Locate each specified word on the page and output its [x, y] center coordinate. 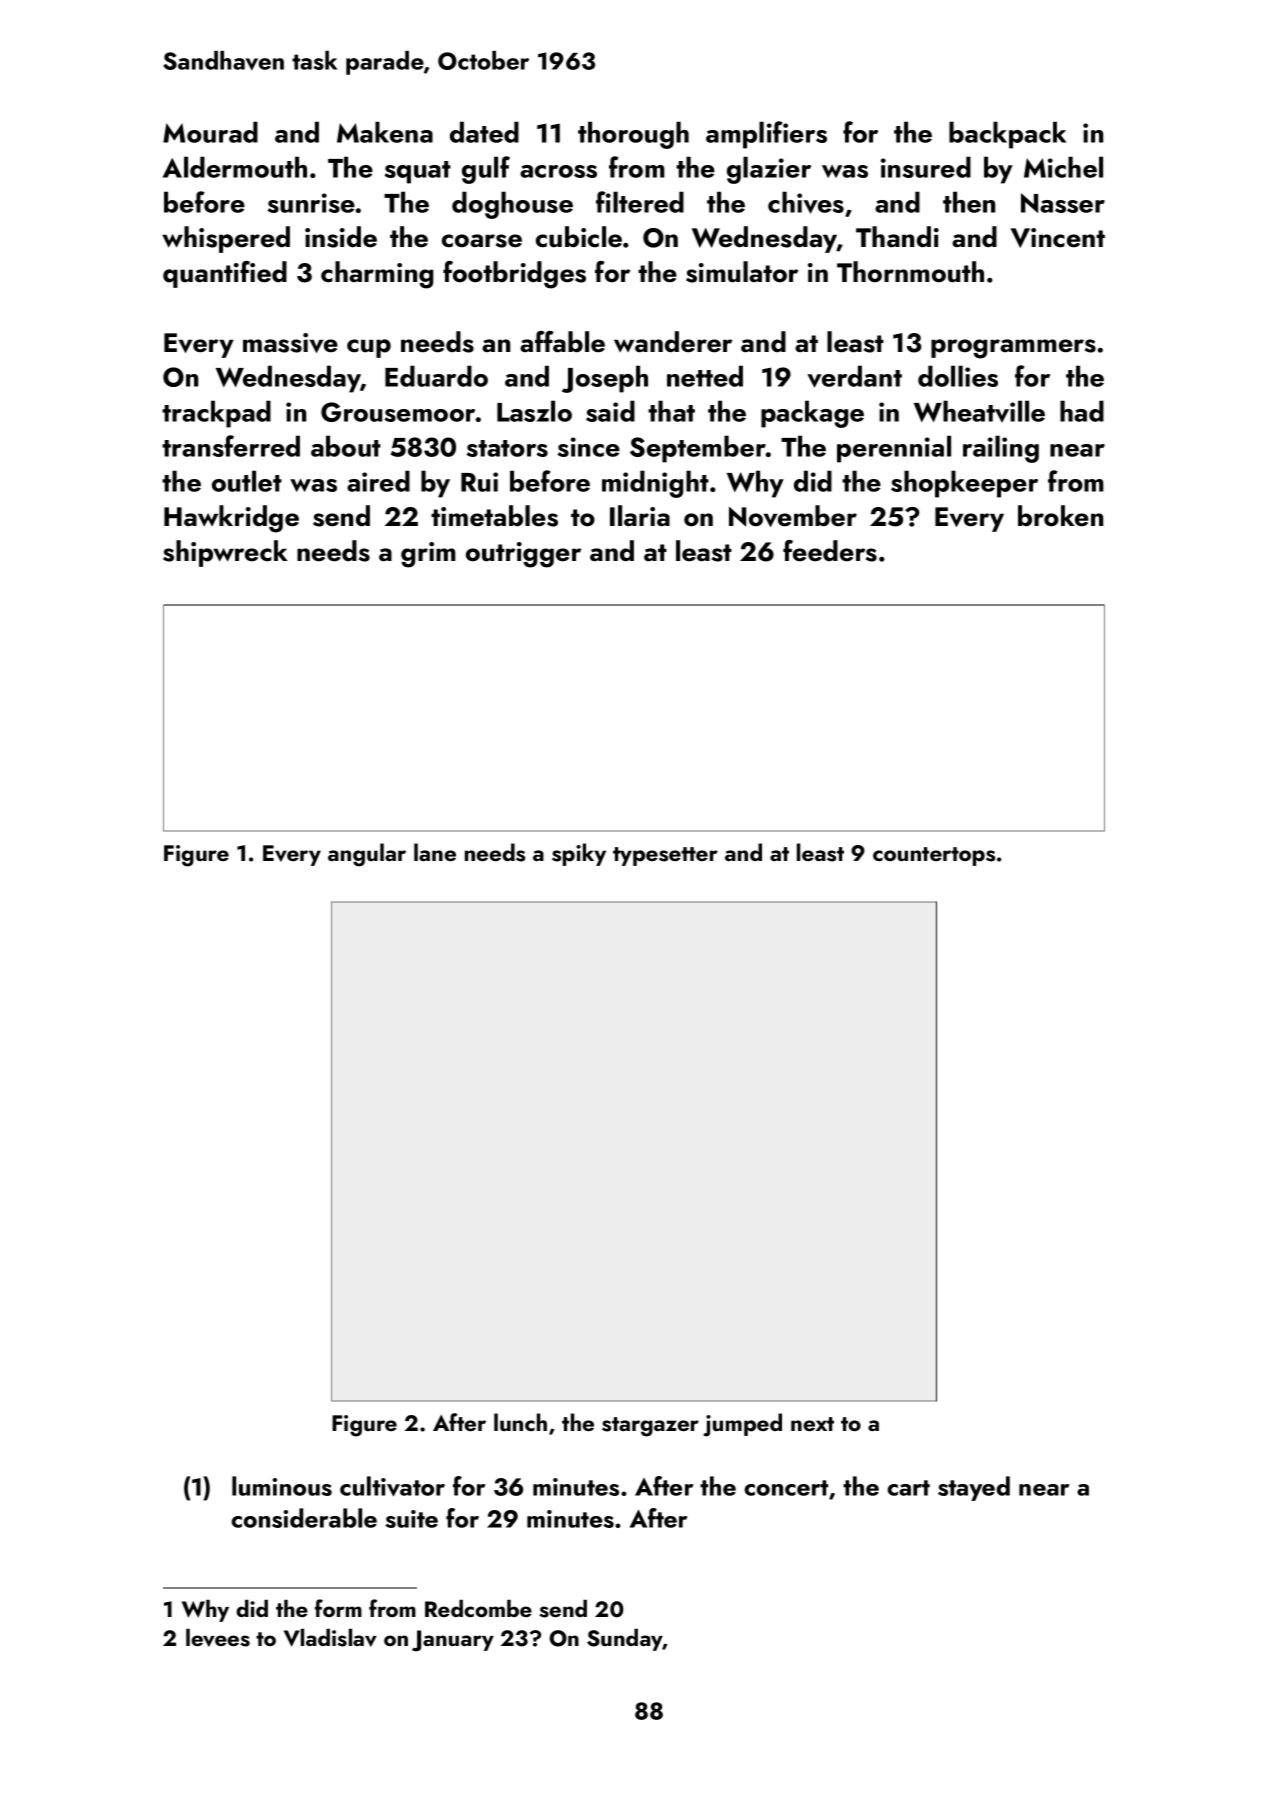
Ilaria [640, 516]
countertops [934, 856]
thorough [633, 135]
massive [290, 343]
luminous [282, 1486]
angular [367, 855]
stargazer [650, 1427]
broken [1060, 516]
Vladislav [330, 1638]
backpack [1007, 135]
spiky [579, 854]
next [812, 1424]
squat [418, 172]
